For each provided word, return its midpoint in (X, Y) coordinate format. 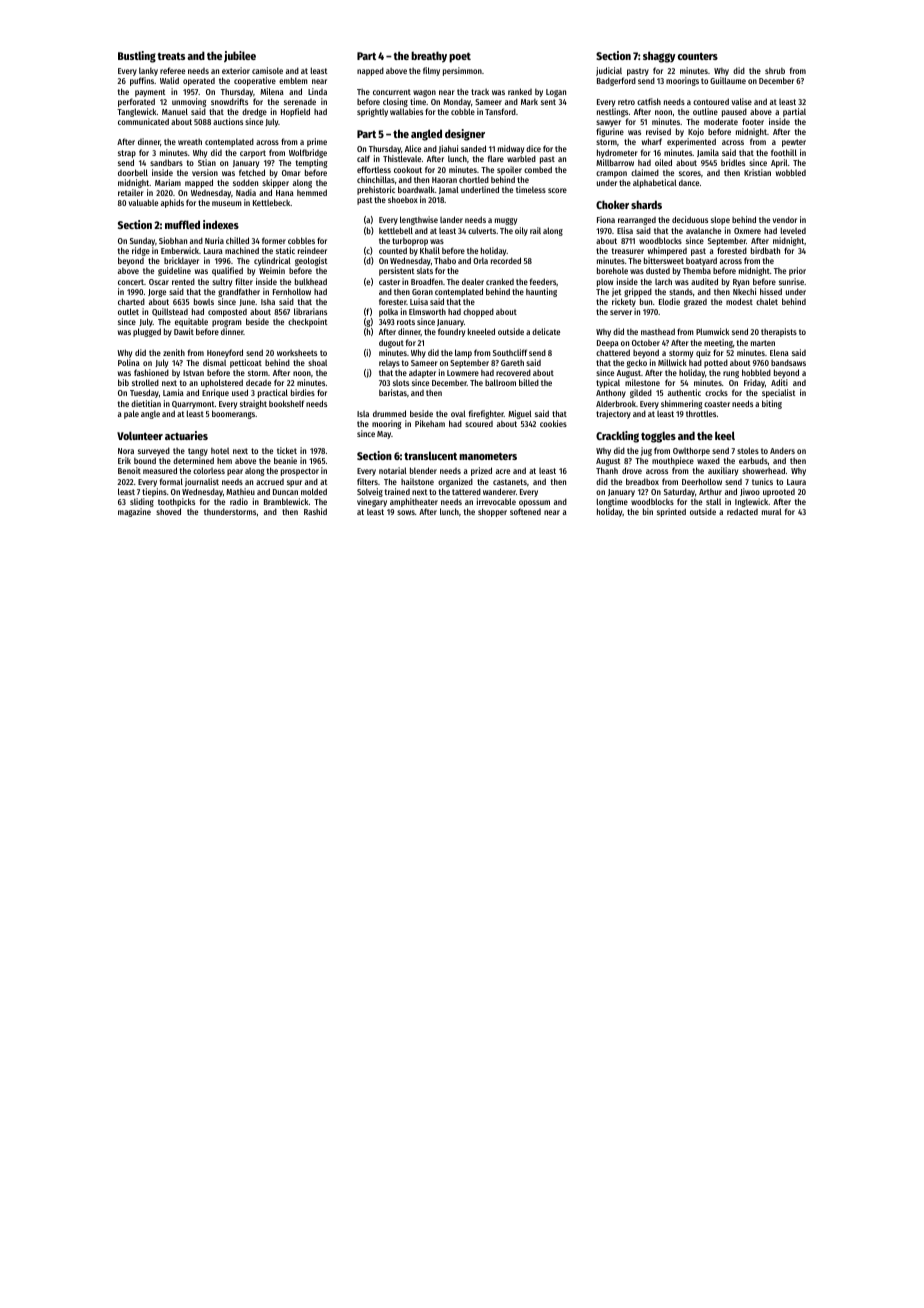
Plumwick (712, 331)
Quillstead (170, 312)
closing (395, 102)
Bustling (137, 57)
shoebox (403, 199)
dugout (391, 343)
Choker (612, 204)
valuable (143, 202)
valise (742, 101)
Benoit (129, 470)
